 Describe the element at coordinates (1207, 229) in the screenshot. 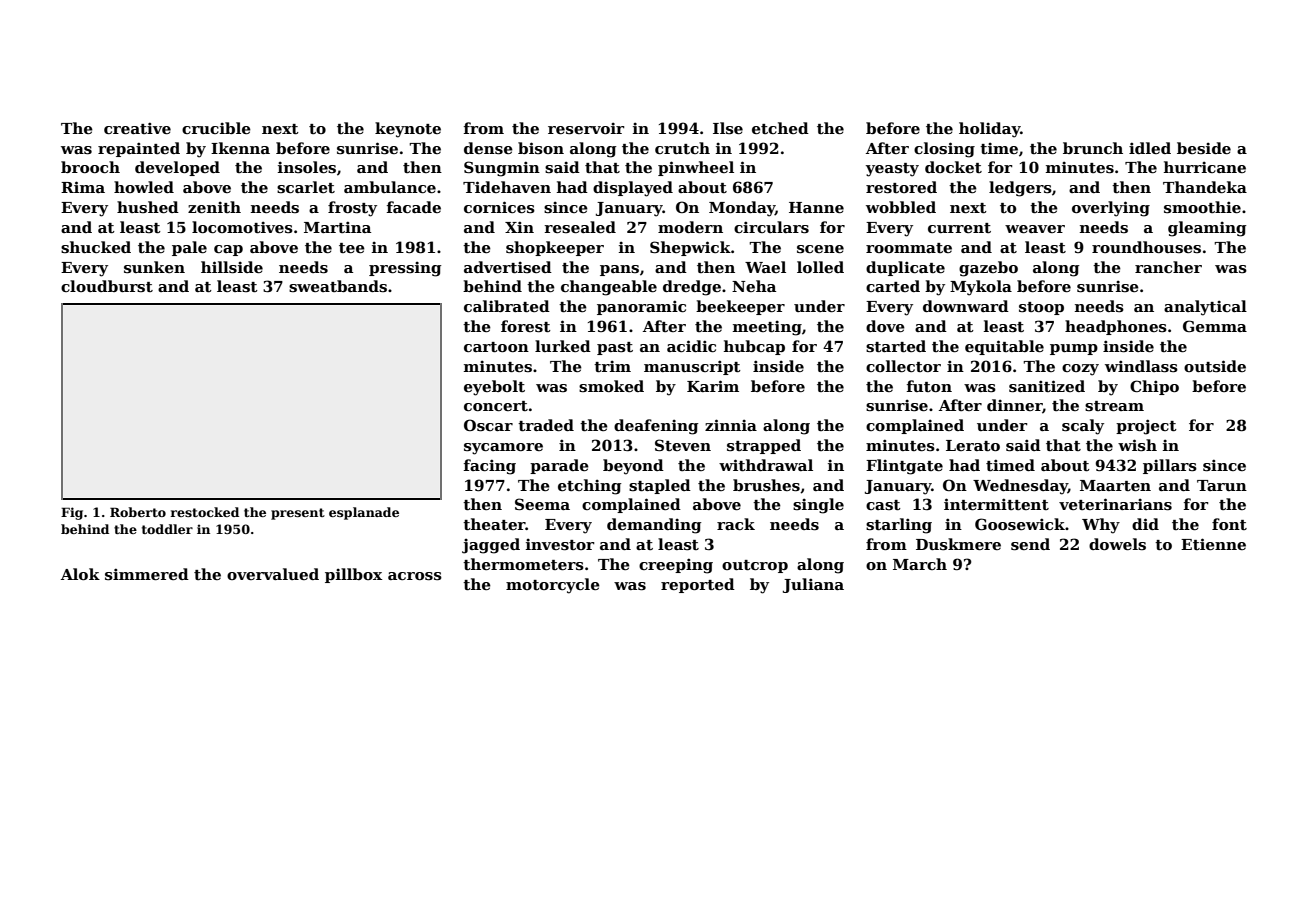

I see `gleaming` at that location.
